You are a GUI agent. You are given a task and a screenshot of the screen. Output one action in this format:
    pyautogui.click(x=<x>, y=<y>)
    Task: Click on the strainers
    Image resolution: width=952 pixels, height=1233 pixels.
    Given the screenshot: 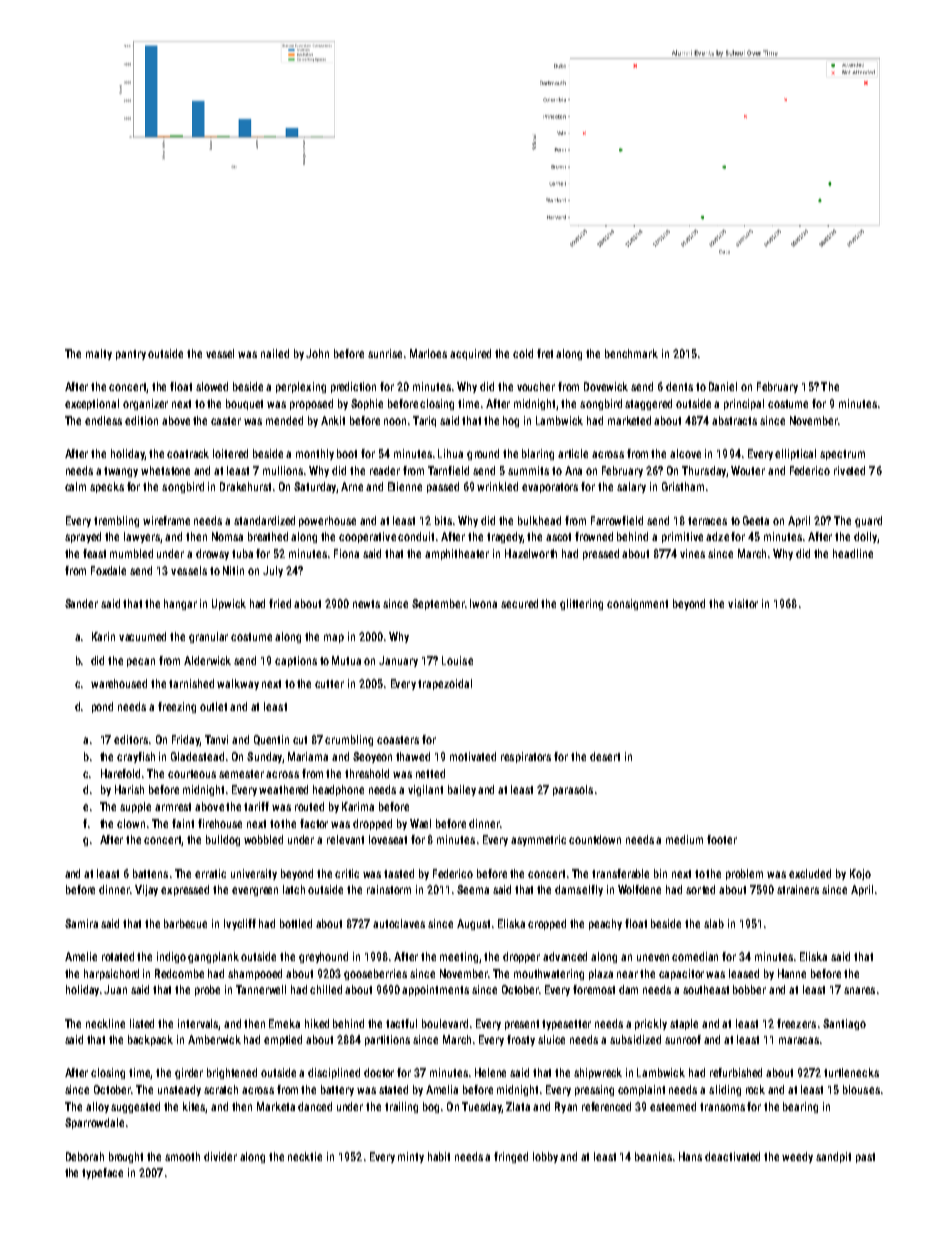 What is the action you would take?
    pyautogui.click(x=798, y=889)
